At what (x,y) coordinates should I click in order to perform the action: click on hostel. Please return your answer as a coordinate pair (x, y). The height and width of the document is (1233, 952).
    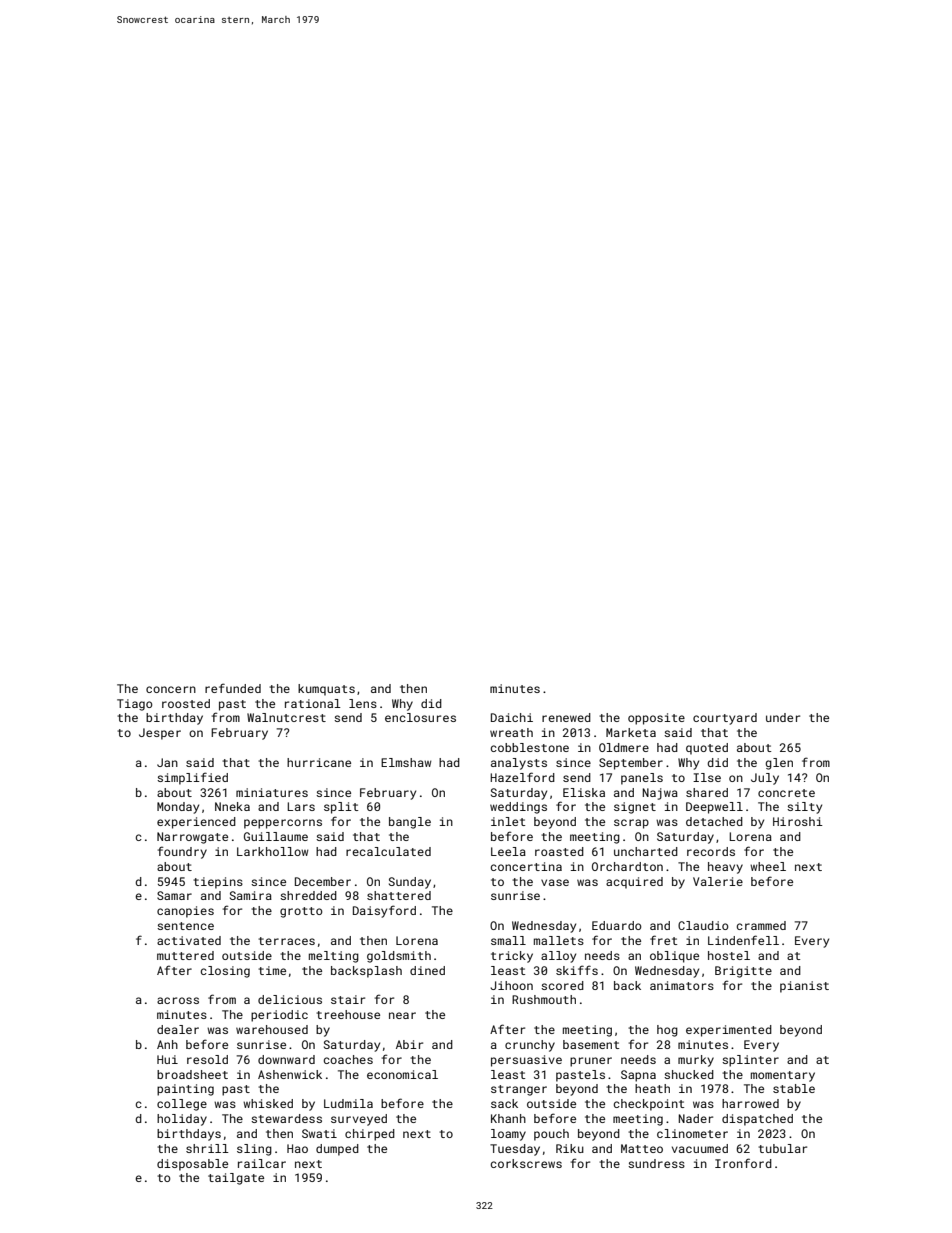
    Looking at the image, I should click on (729, 955).
